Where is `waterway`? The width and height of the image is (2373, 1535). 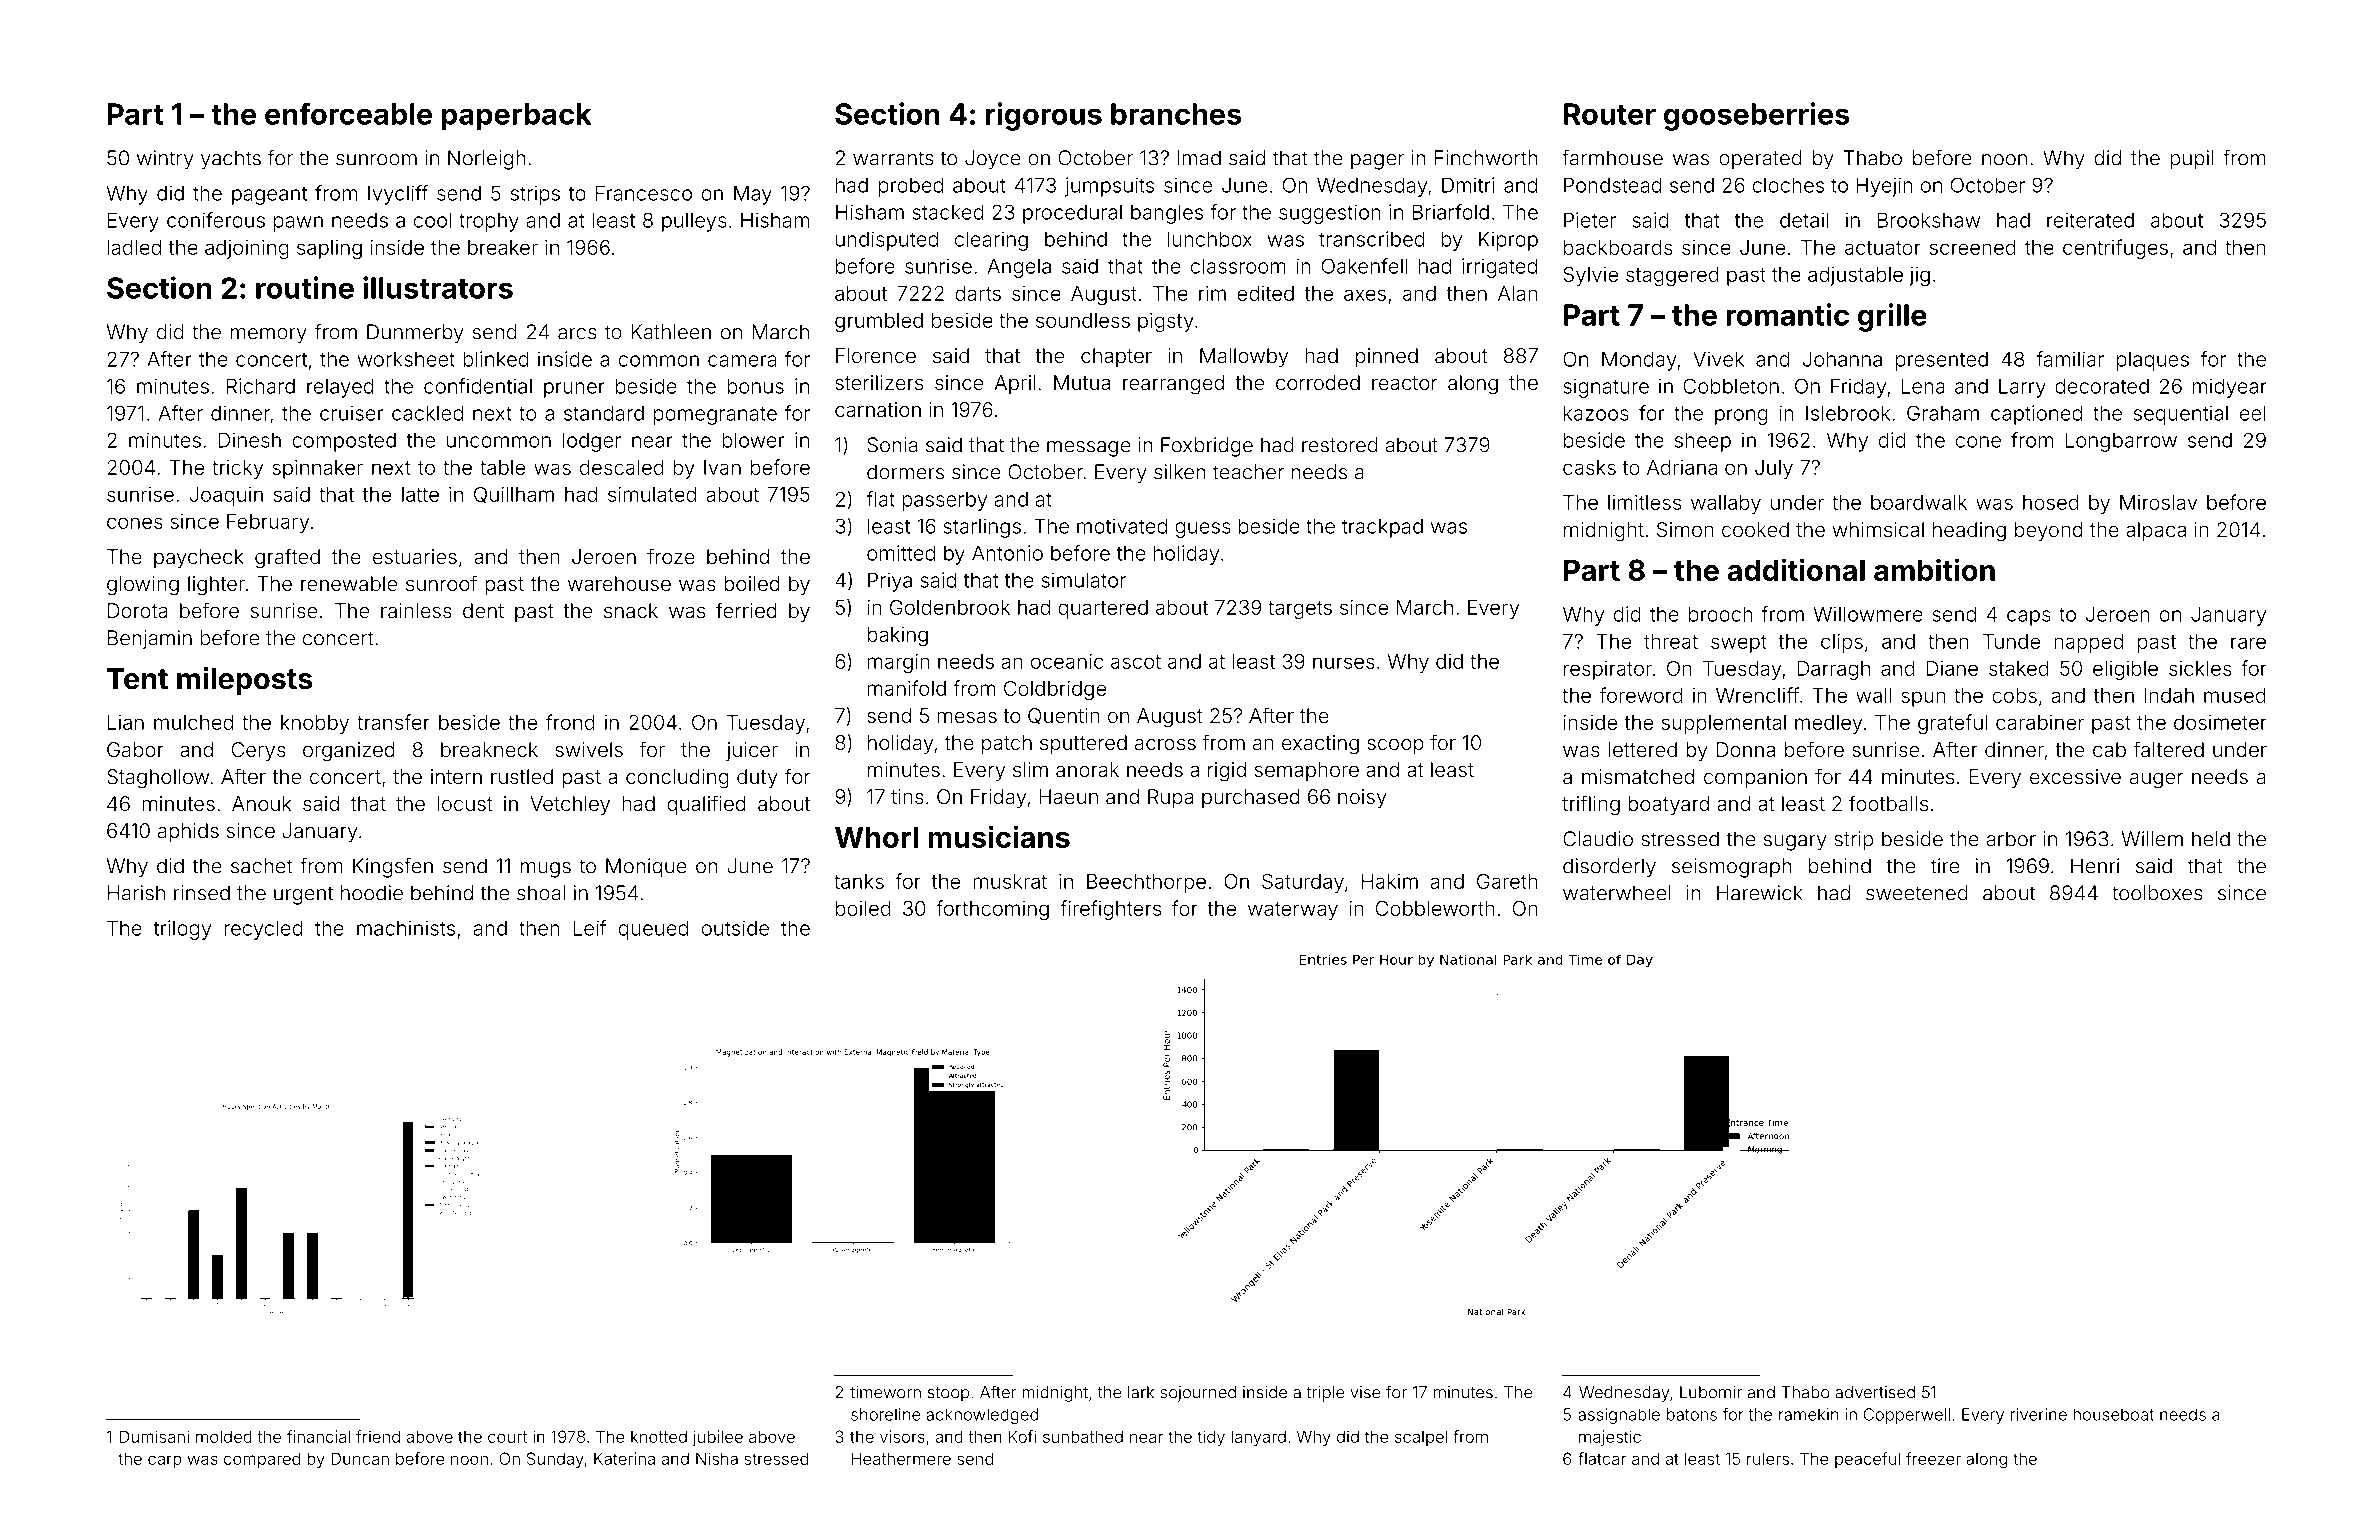 waterway is located at coordinates (1293, 911).
